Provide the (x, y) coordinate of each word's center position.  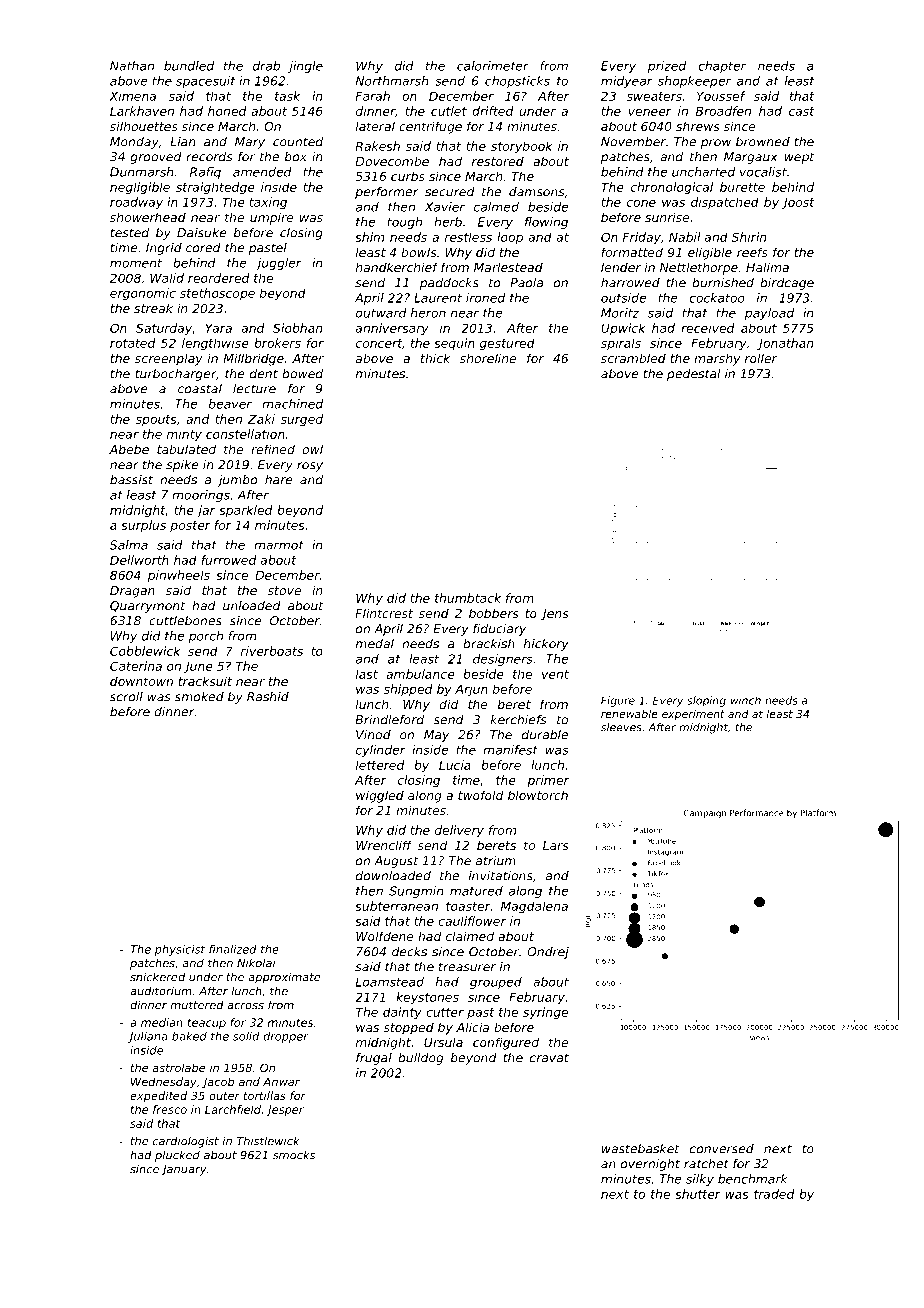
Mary (250, 143)
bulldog (420, 1059)
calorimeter (493, 66)
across (245, 1006)
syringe (545, 1013)
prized (667, 67)
